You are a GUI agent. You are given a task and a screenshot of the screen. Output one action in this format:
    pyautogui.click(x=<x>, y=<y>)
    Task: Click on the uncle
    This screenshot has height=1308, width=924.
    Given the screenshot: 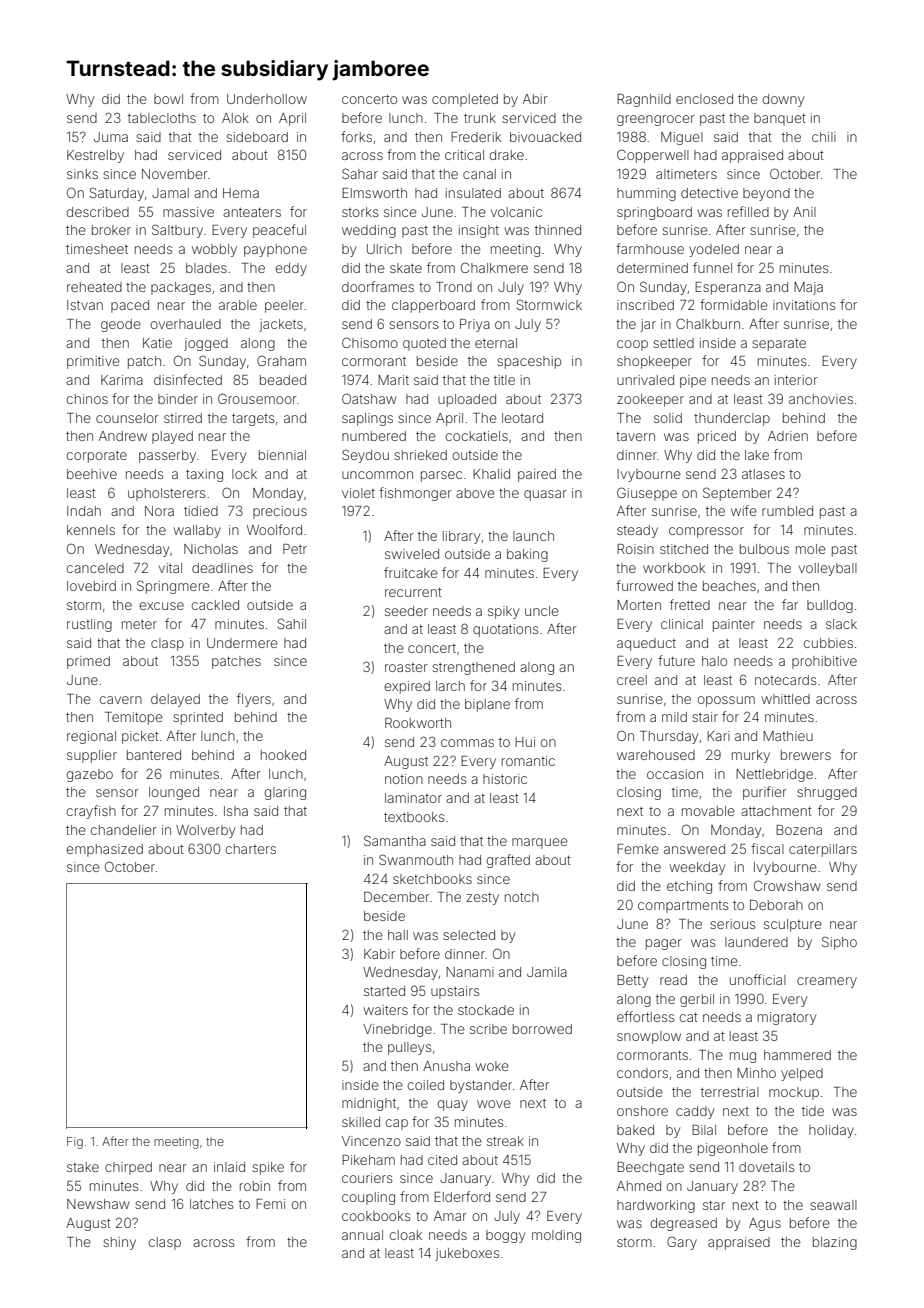 What is the action you would take?
    pyautogui.click(x=542, y=611)
